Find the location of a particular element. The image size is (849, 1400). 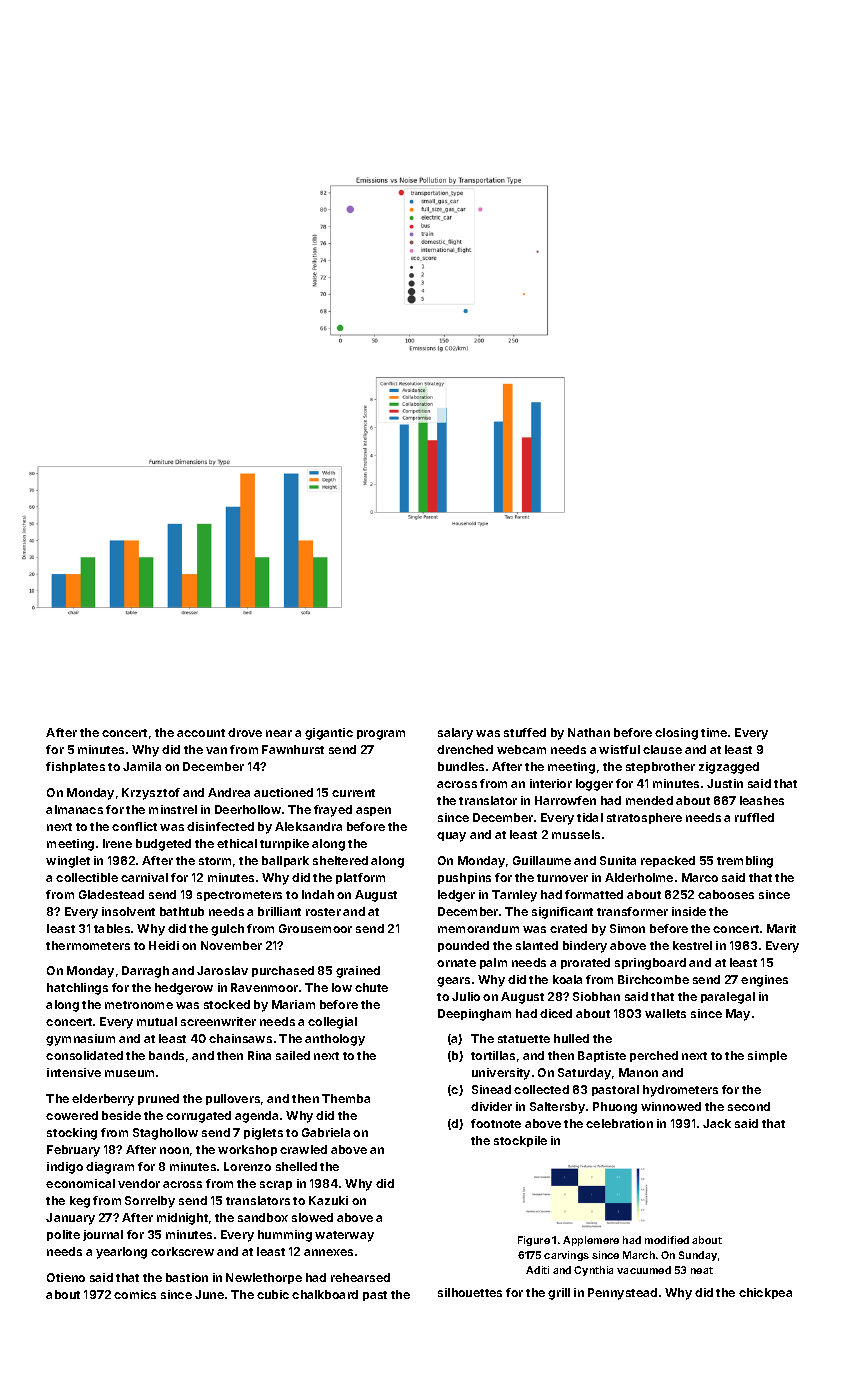

celebration is located at coordinates (619, 1123).
